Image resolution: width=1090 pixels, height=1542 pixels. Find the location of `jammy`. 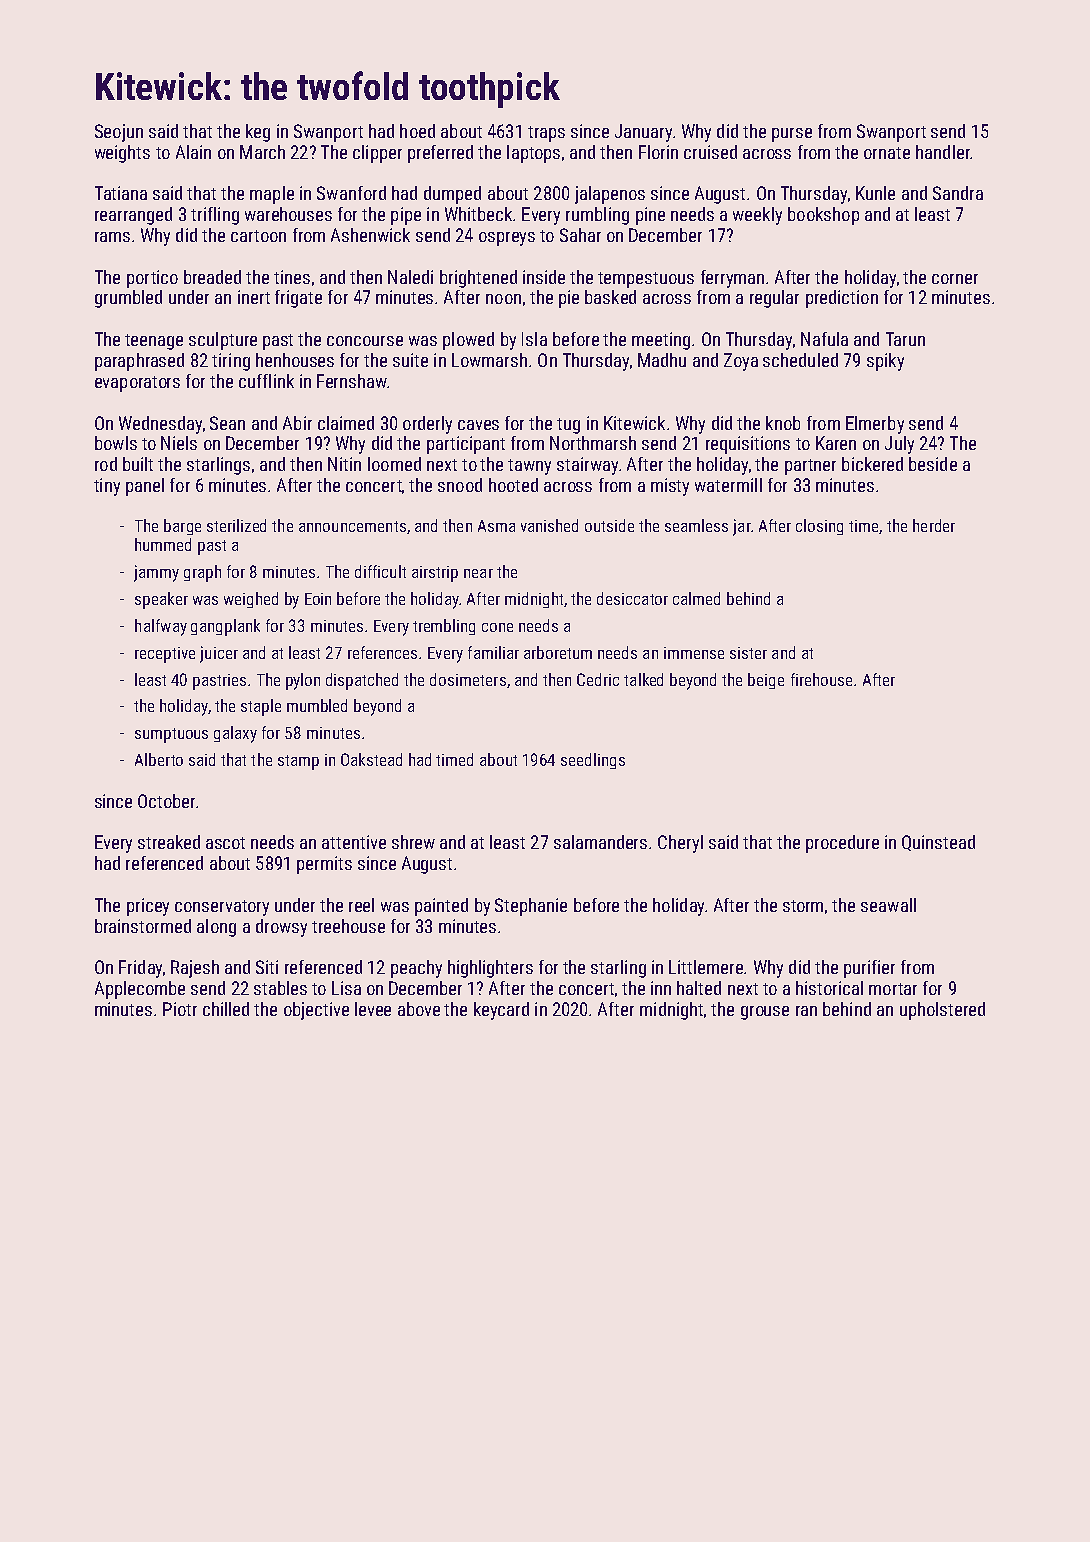

jammy is located at coordinates (156, 573).
